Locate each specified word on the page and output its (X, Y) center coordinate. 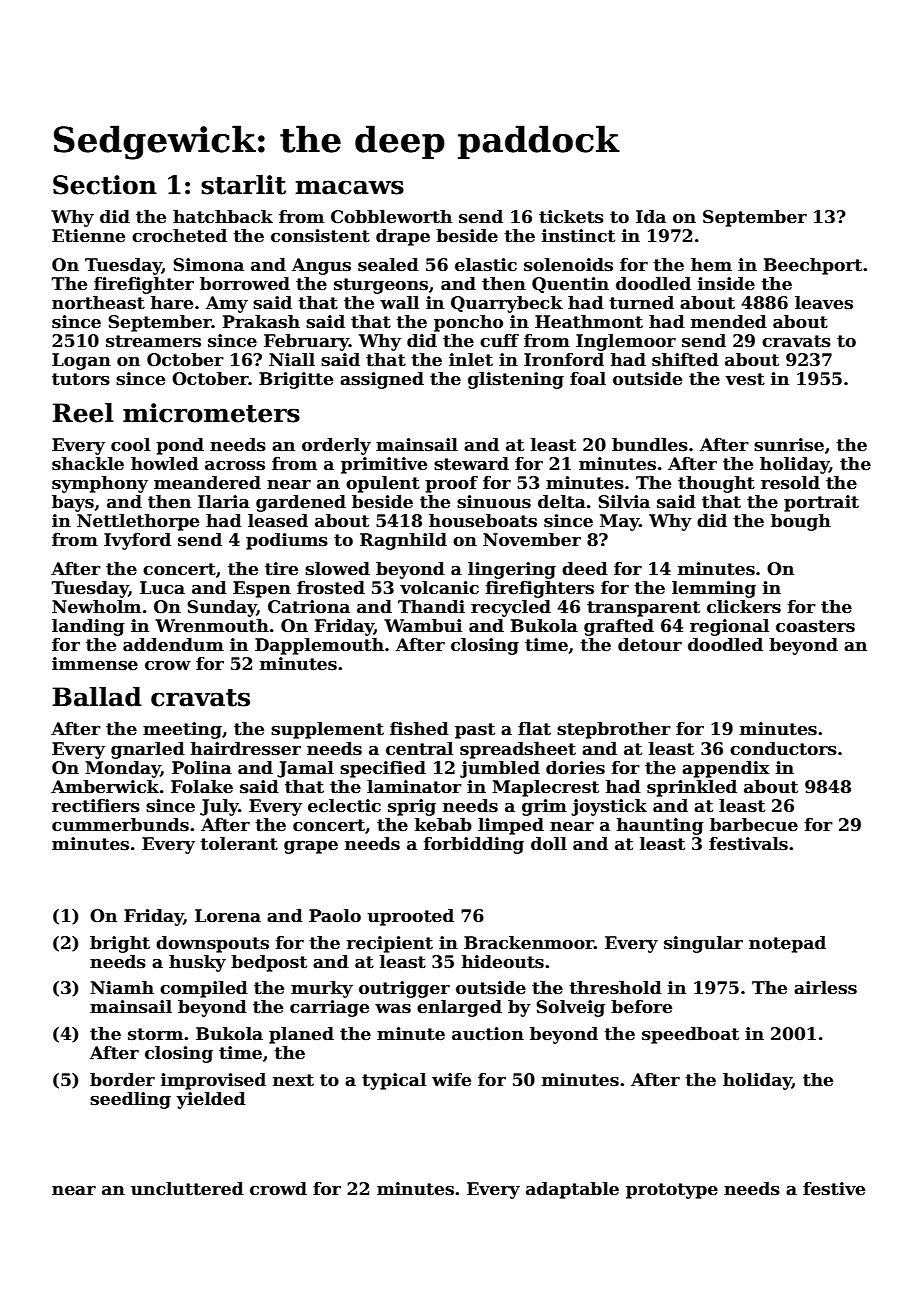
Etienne (88, 236)
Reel (83, 413)
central (419, 749)
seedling (130, 1100)
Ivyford (137, 541)
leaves (824, 303)
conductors (783, 749)
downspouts (212, 944)
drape (403, 237)
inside (726, 284)
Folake (202, 787)
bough (801, 522)
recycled (511, 608)
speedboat (690, 1035)
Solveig (570, 1008)
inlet (471, 360)
